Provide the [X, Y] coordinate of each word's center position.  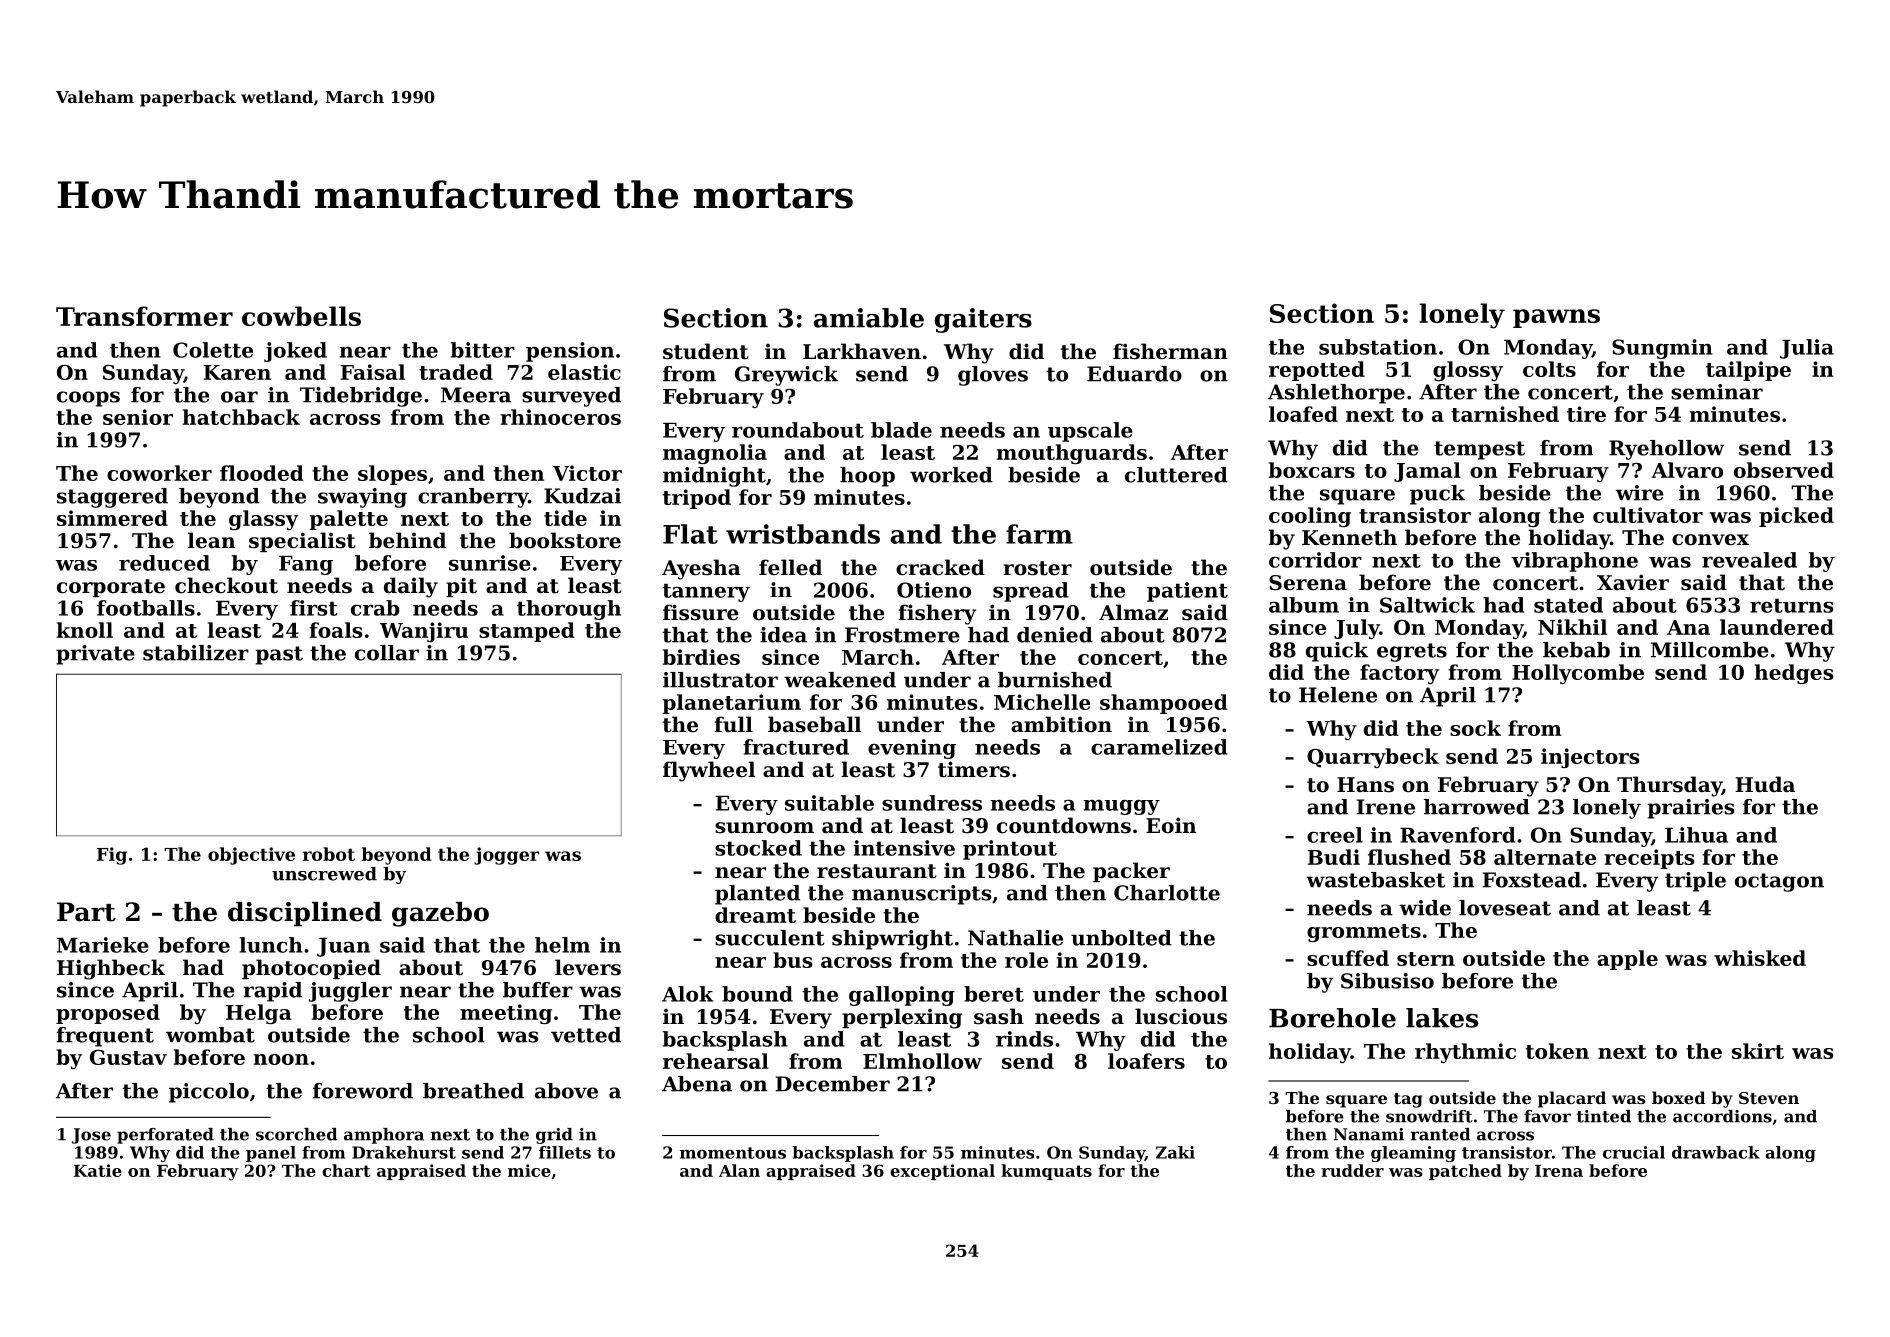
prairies [1691, 809]
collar [387, 653]
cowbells [301, 316]
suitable [829, 803]
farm [1039, 534]
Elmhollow [922, 1061]
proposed [108, 1014]
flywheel [709, 771]
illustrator [720, 680]
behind [407, 540]
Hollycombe [1578, 674]
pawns [1556, 318]
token [1557, 1051]
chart [346, 1170]
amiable [869, 318]
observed [1784, 470]
